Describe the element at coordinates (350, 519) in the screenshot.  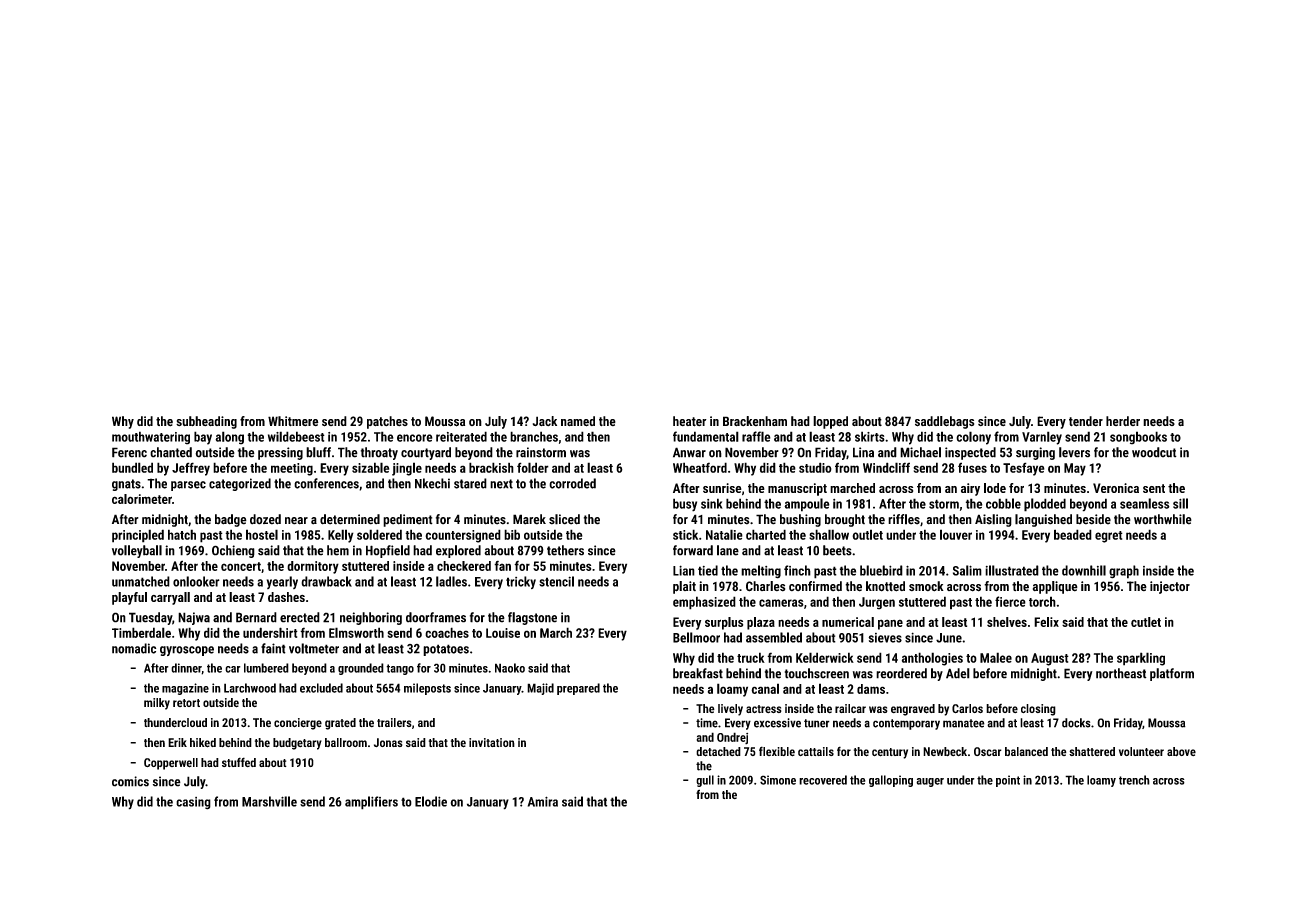
I see `determined` at that location.
